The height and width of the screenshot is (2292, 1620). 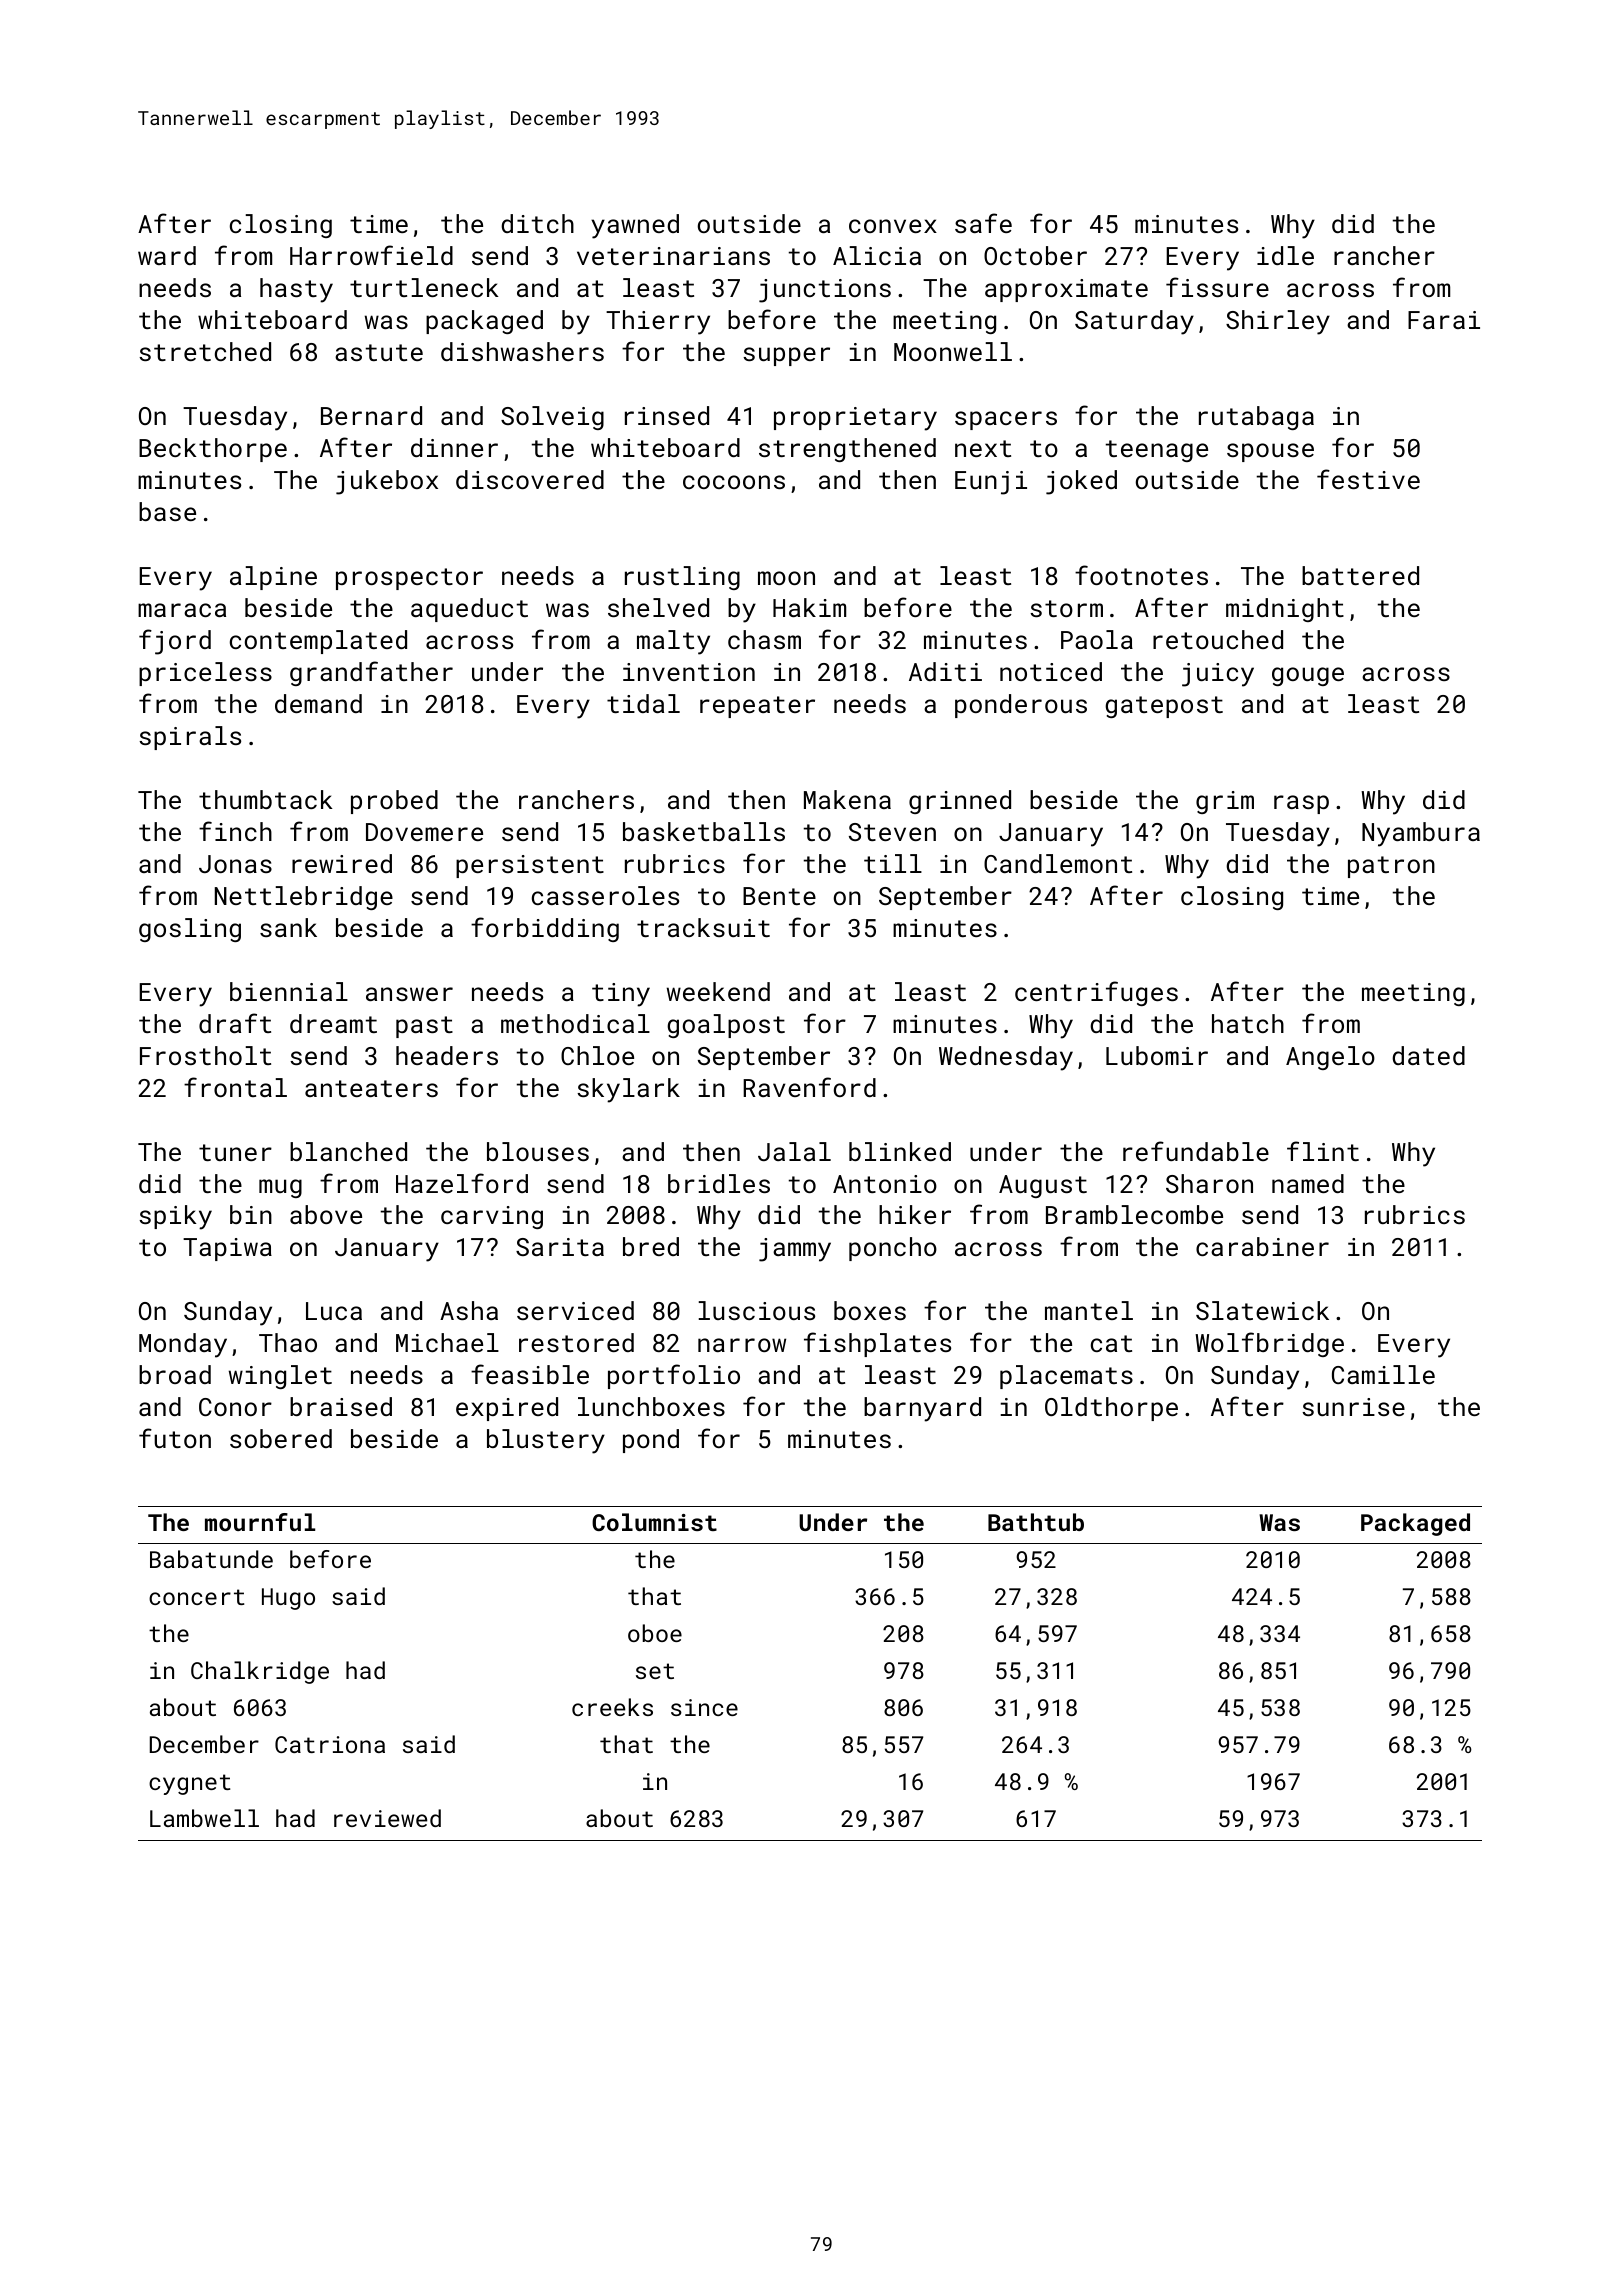 I want to click on aqueduct, so click(x=469, y=610).
